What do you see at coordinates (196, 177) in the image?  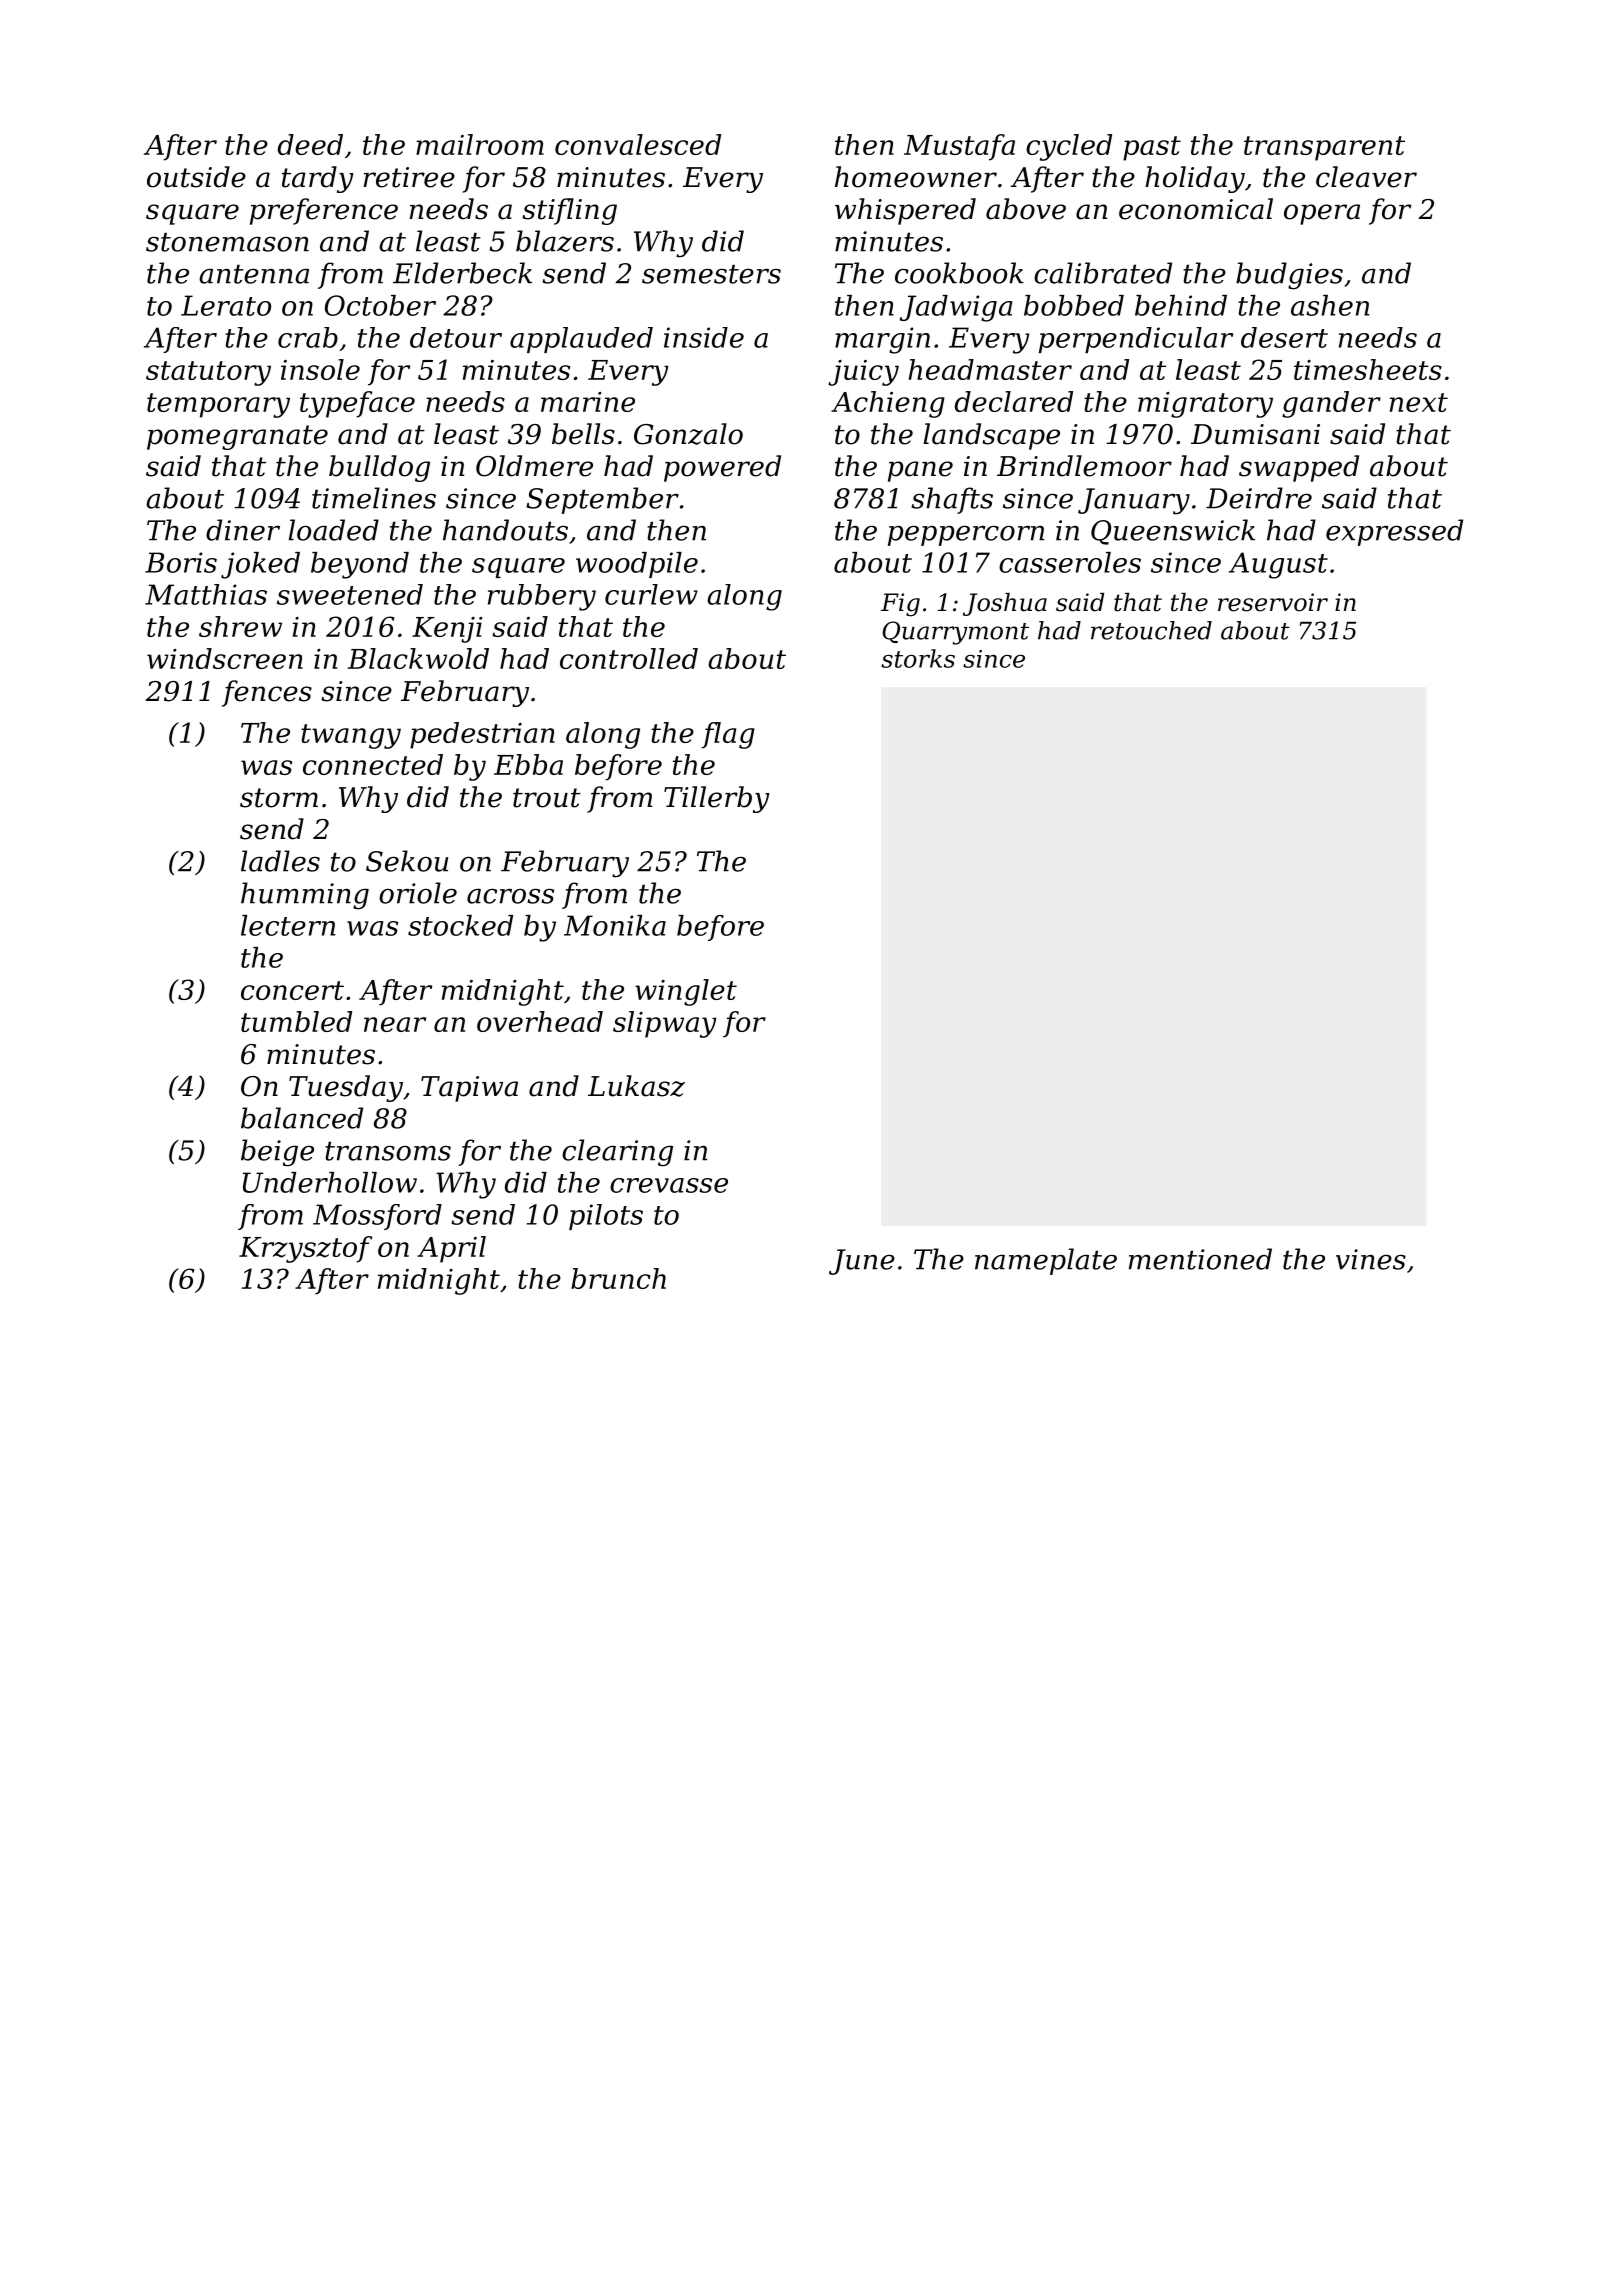 I see `outside` at bounding box center [196, 177].
